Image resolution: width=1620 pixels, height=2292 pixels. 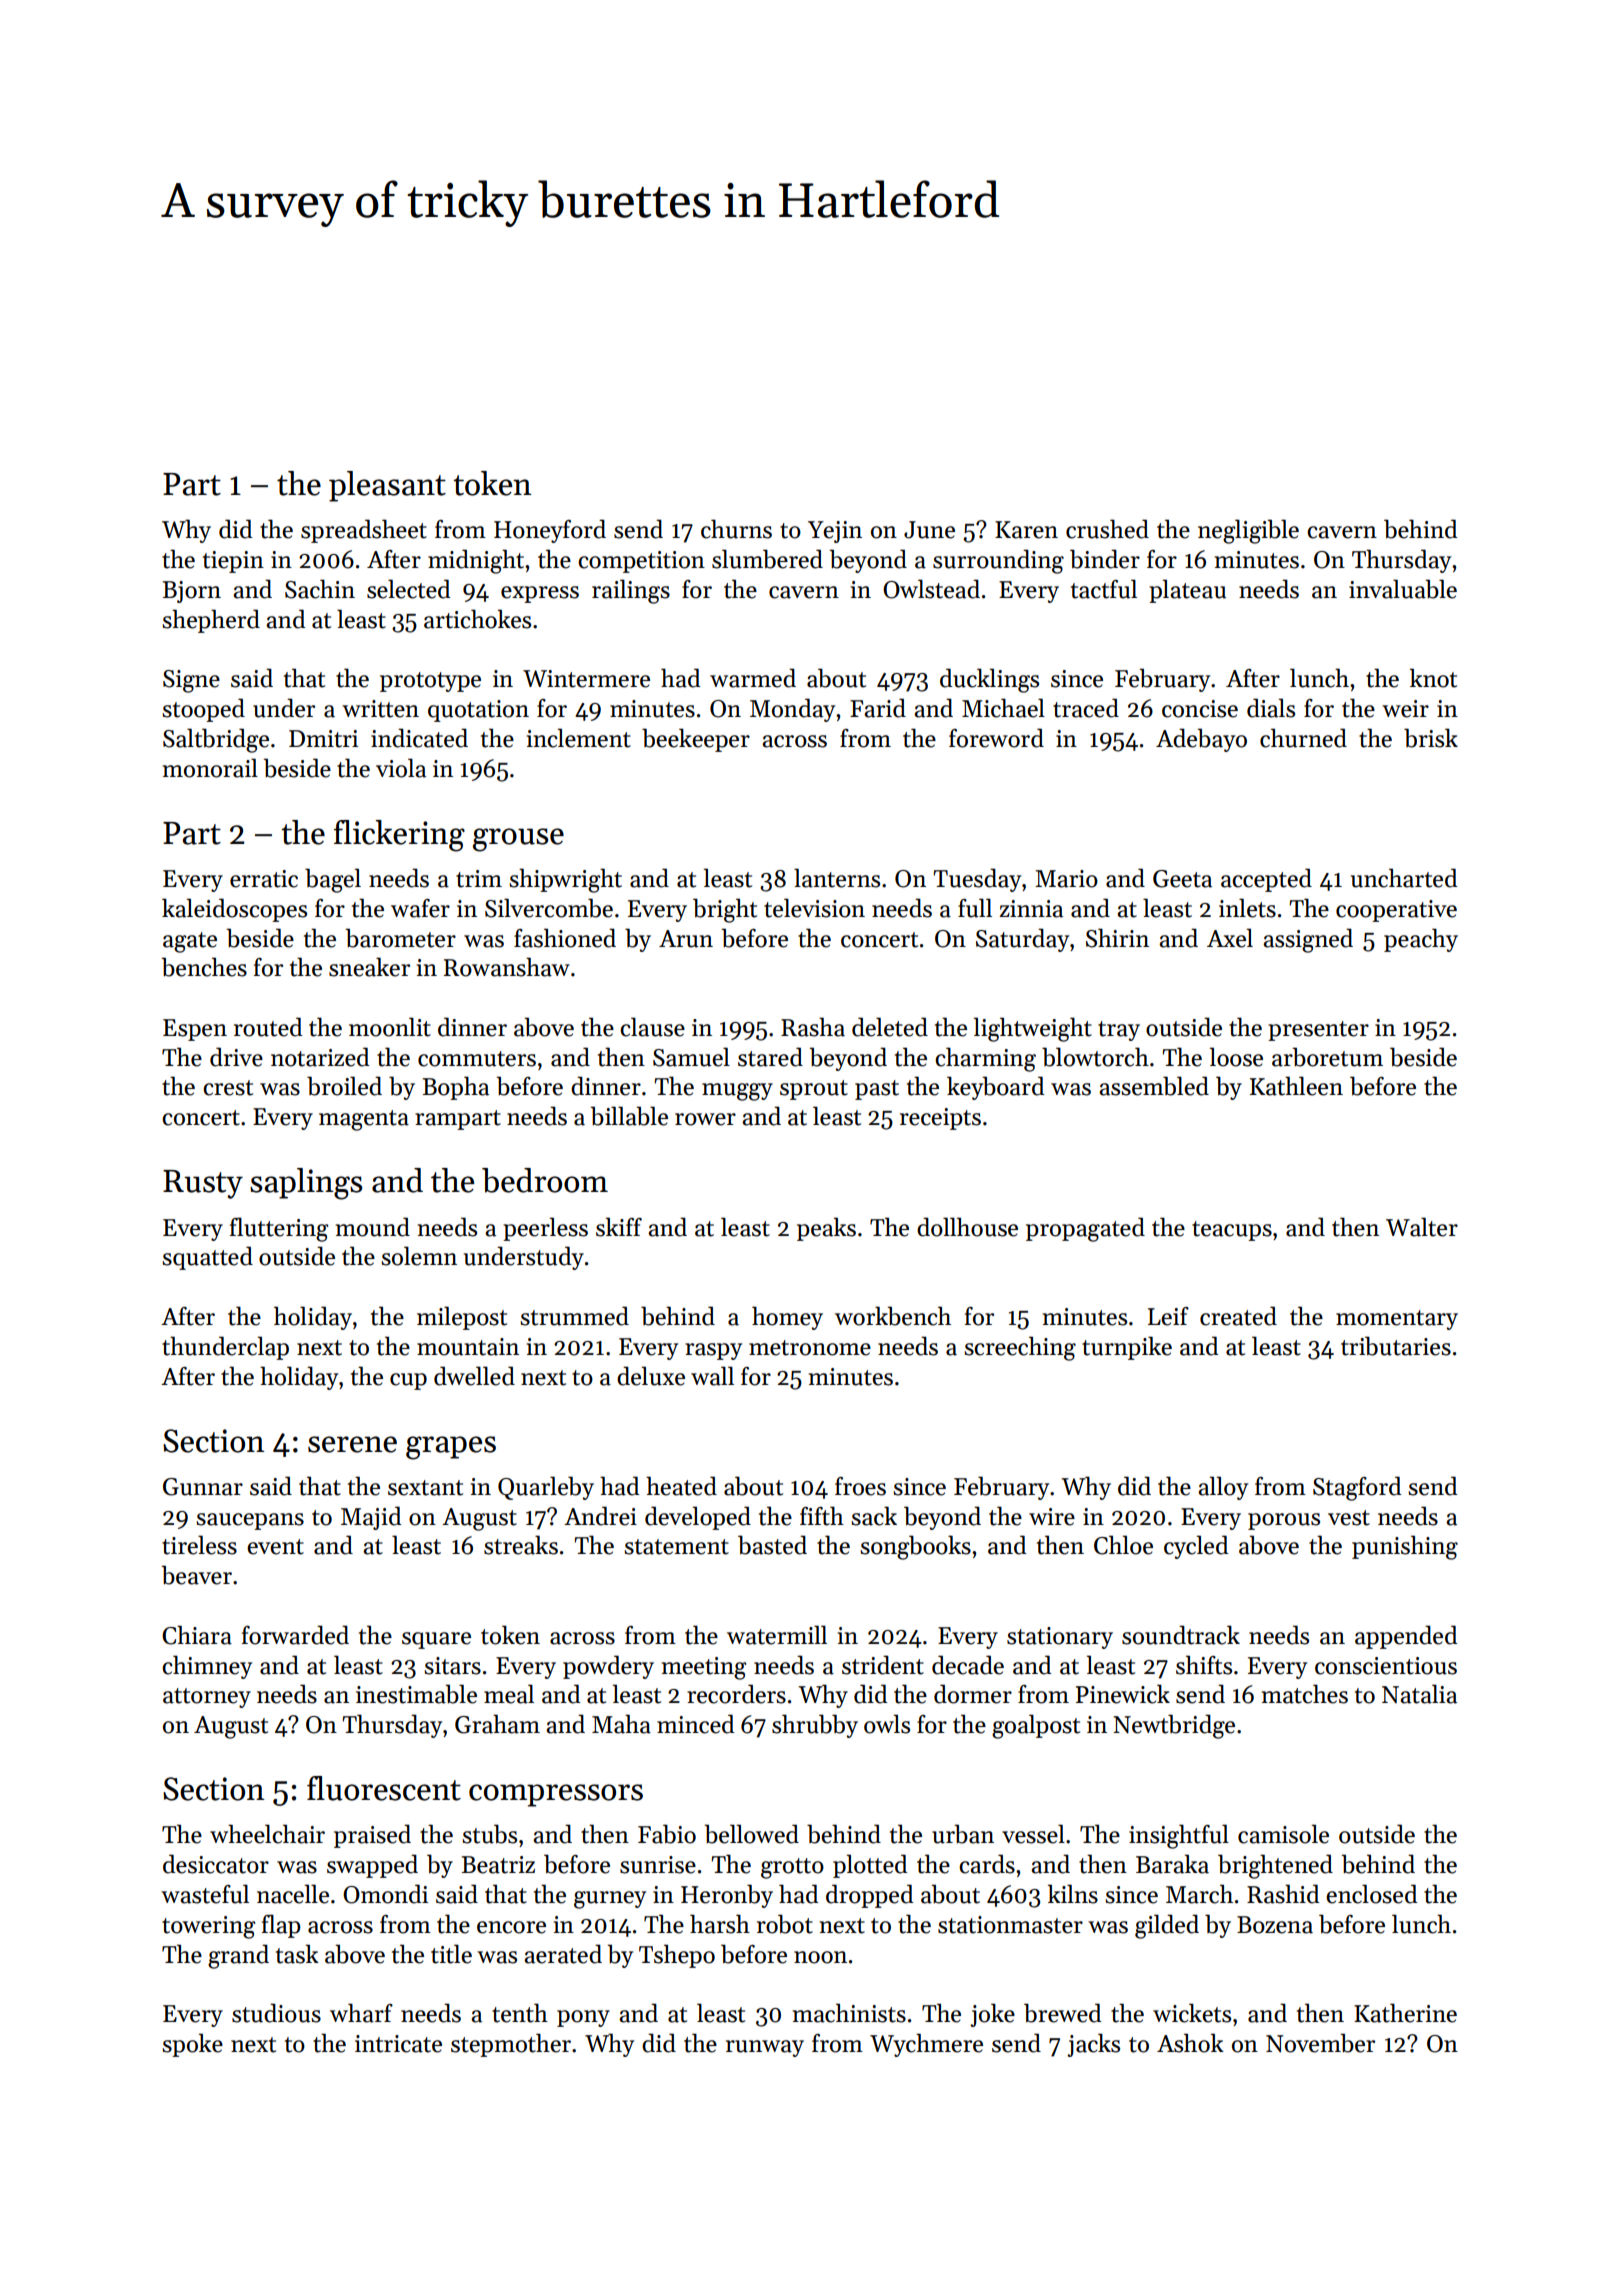 What do you see at coordinates (387, 486) in the screenshot?
I see `pleasant` at bounding box center [387, 486].
